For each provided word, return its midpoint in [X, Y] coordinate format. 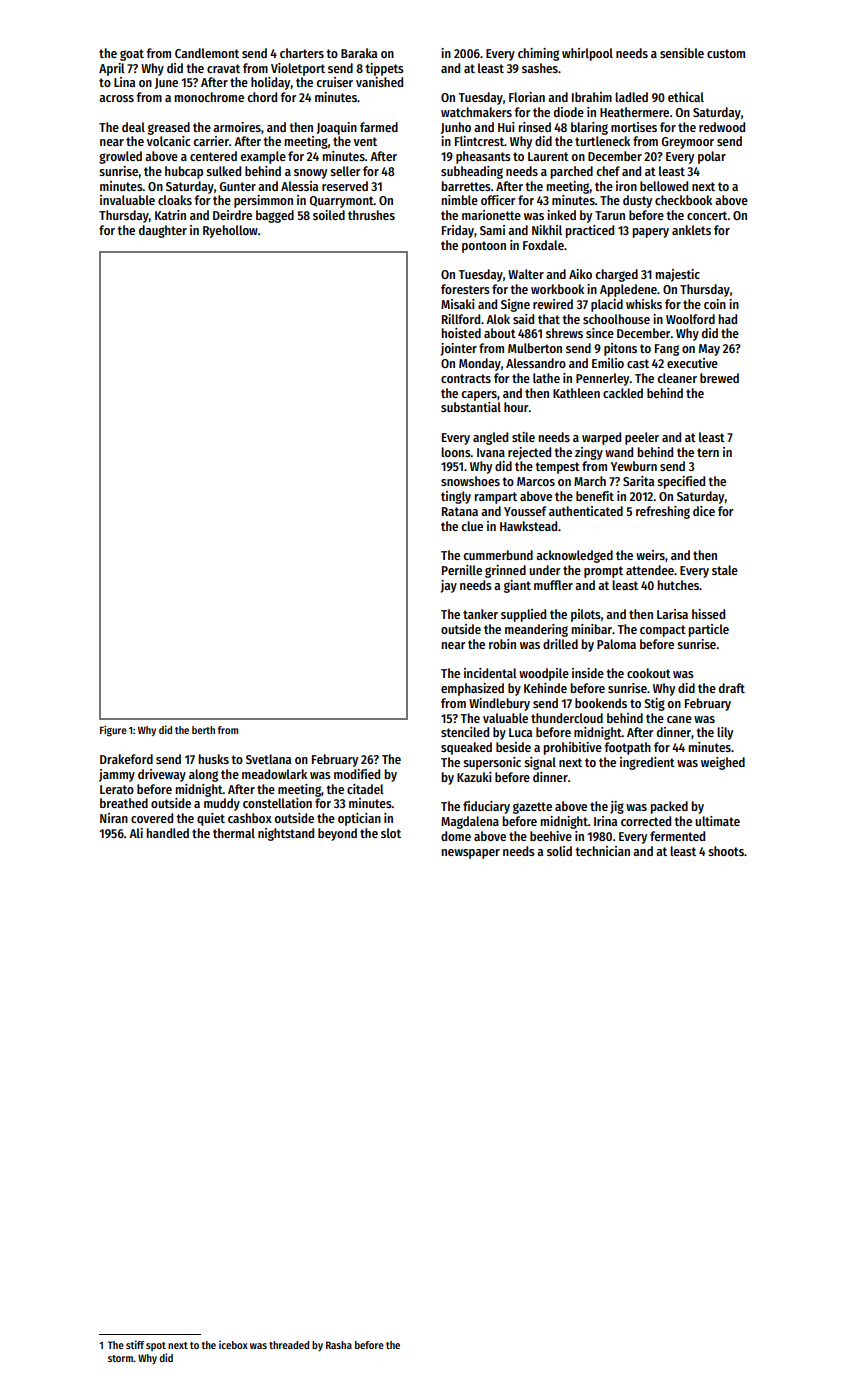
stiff [135, 1344]
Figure [113, 731]
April [112, 69]
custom [726, 53]
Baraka [359, 53]
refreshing [663, 512]
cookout [649, 673]
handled [168, 833]
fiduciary [486, 807]
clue [472, 526]
